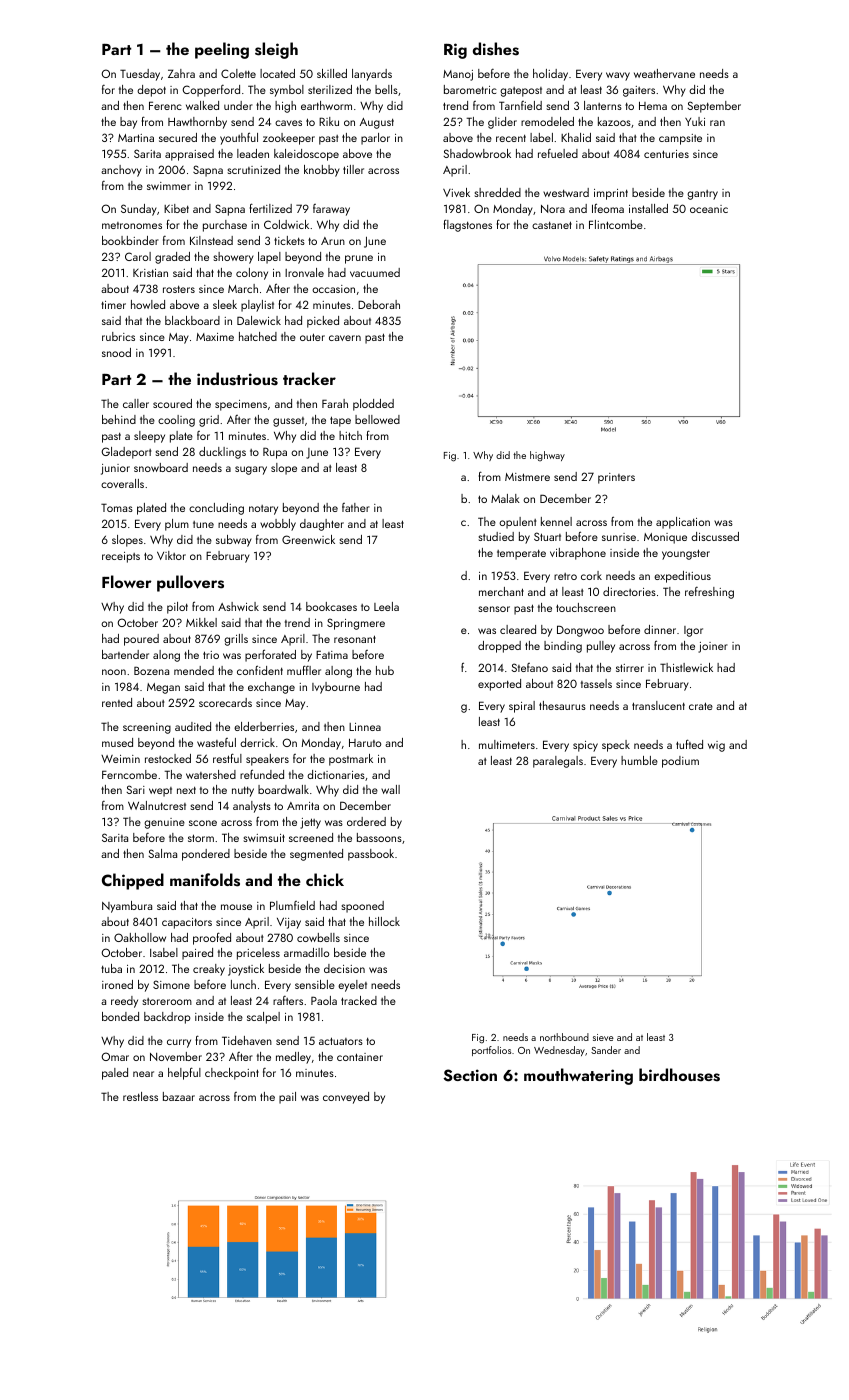 The height and width of the screenshot is (1400, 849). What do you see at coordinates (165, 105) in the screenshot?
I see `Ferenc` at bounding box center [165, 105].
